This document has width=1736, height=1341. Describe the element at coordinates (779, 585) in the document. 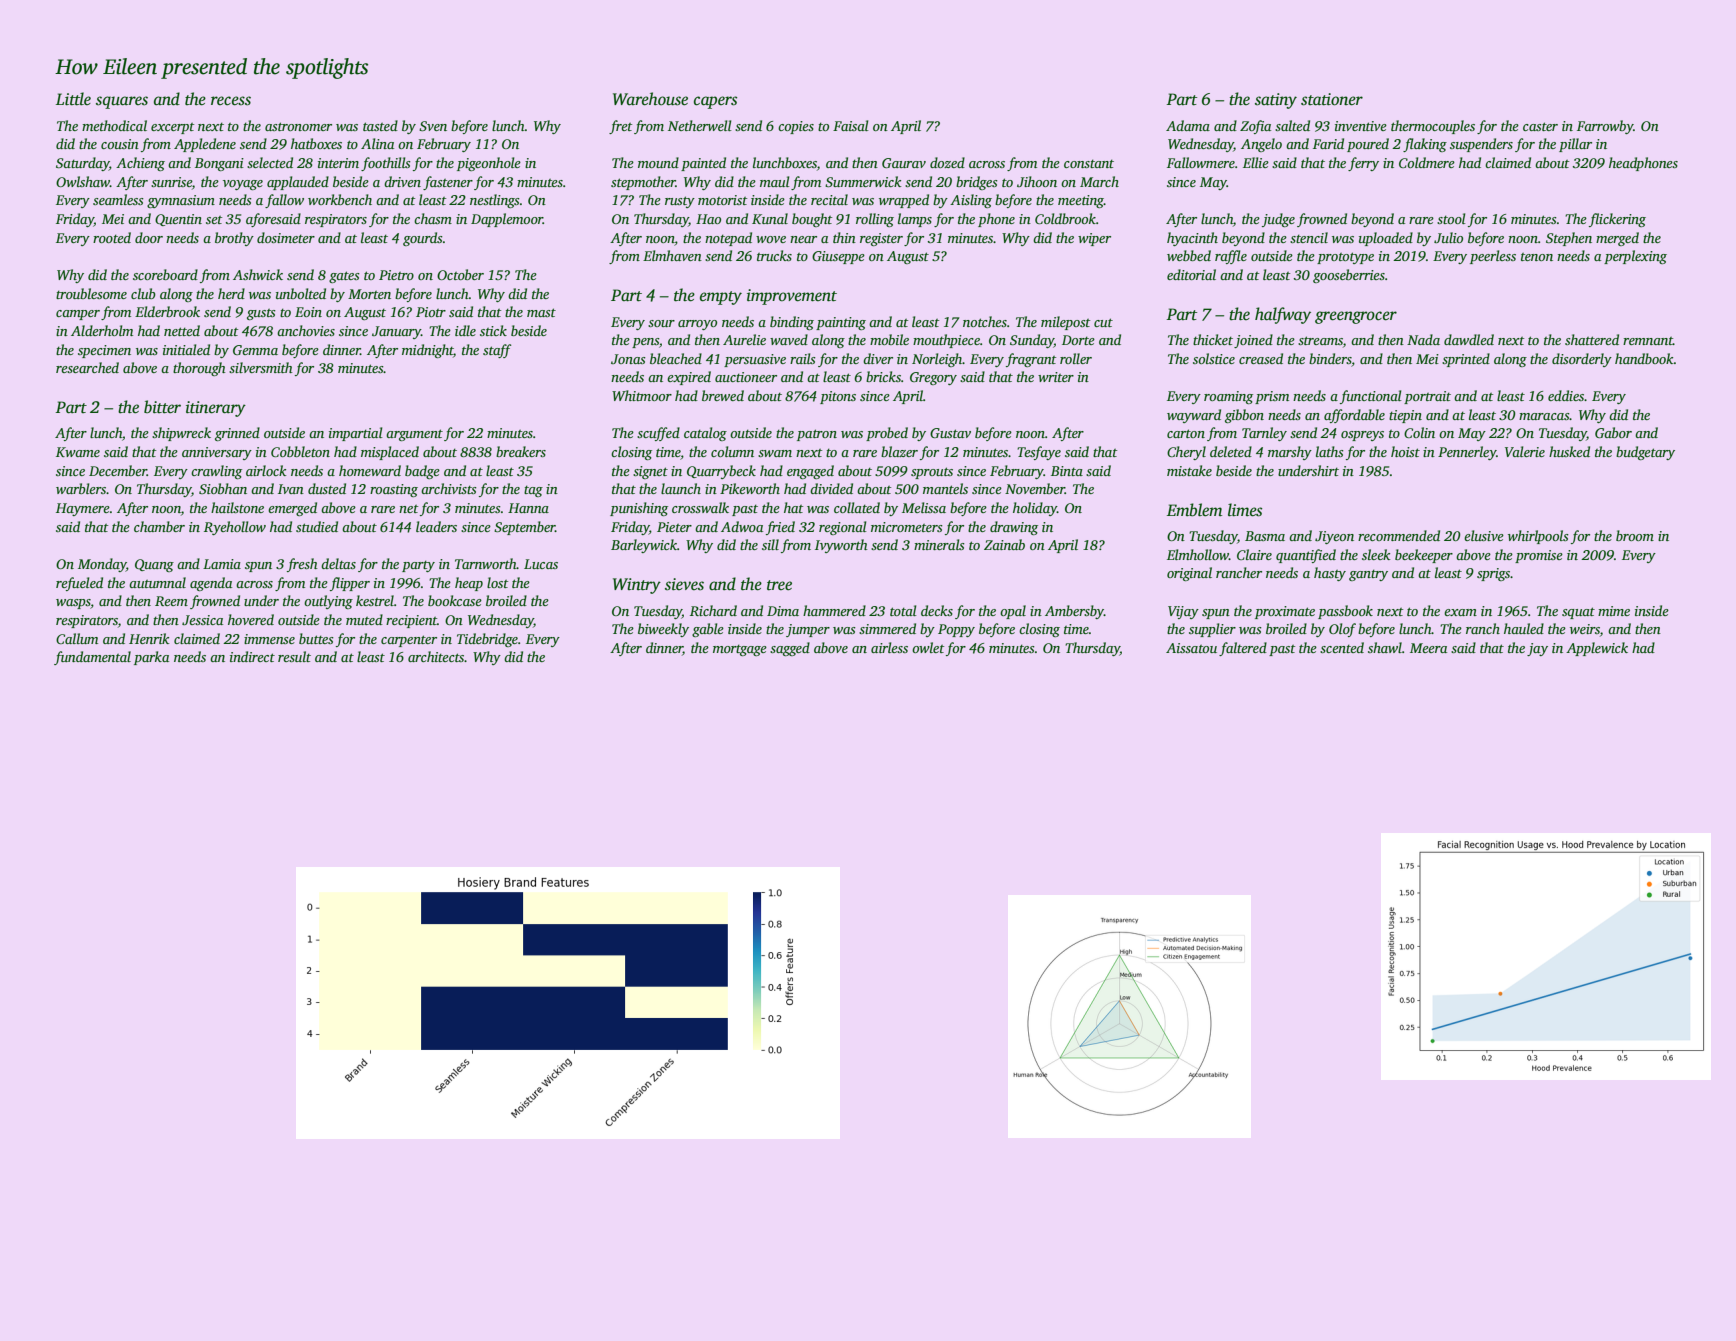

I see `tree` at that location.
